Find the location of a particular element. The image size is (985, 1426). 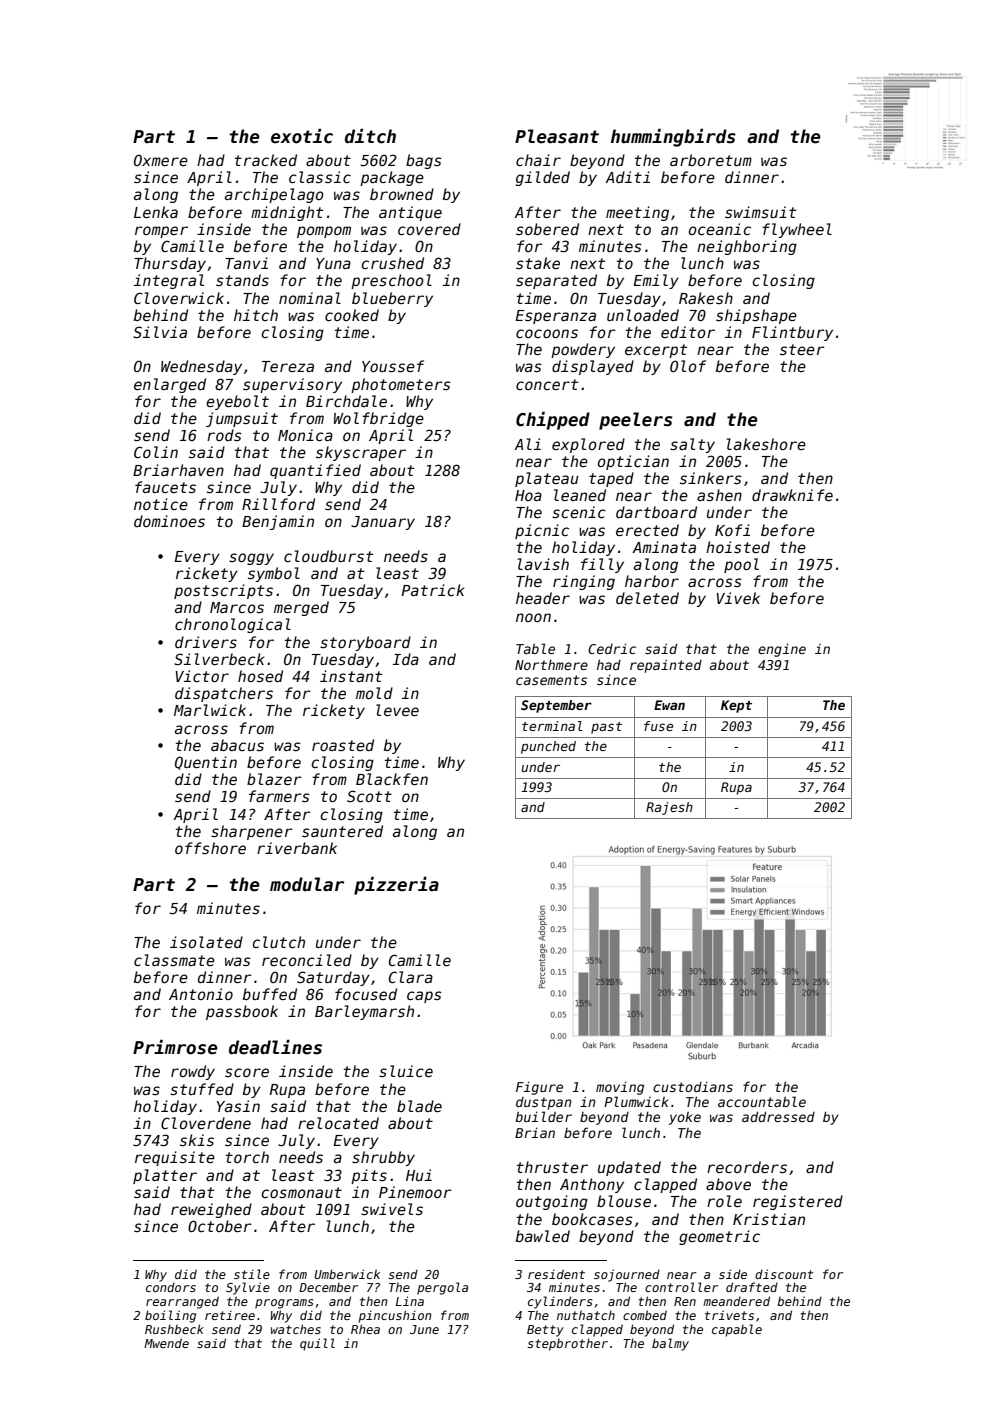

pizzeria is located at coordinates (396, 885).
